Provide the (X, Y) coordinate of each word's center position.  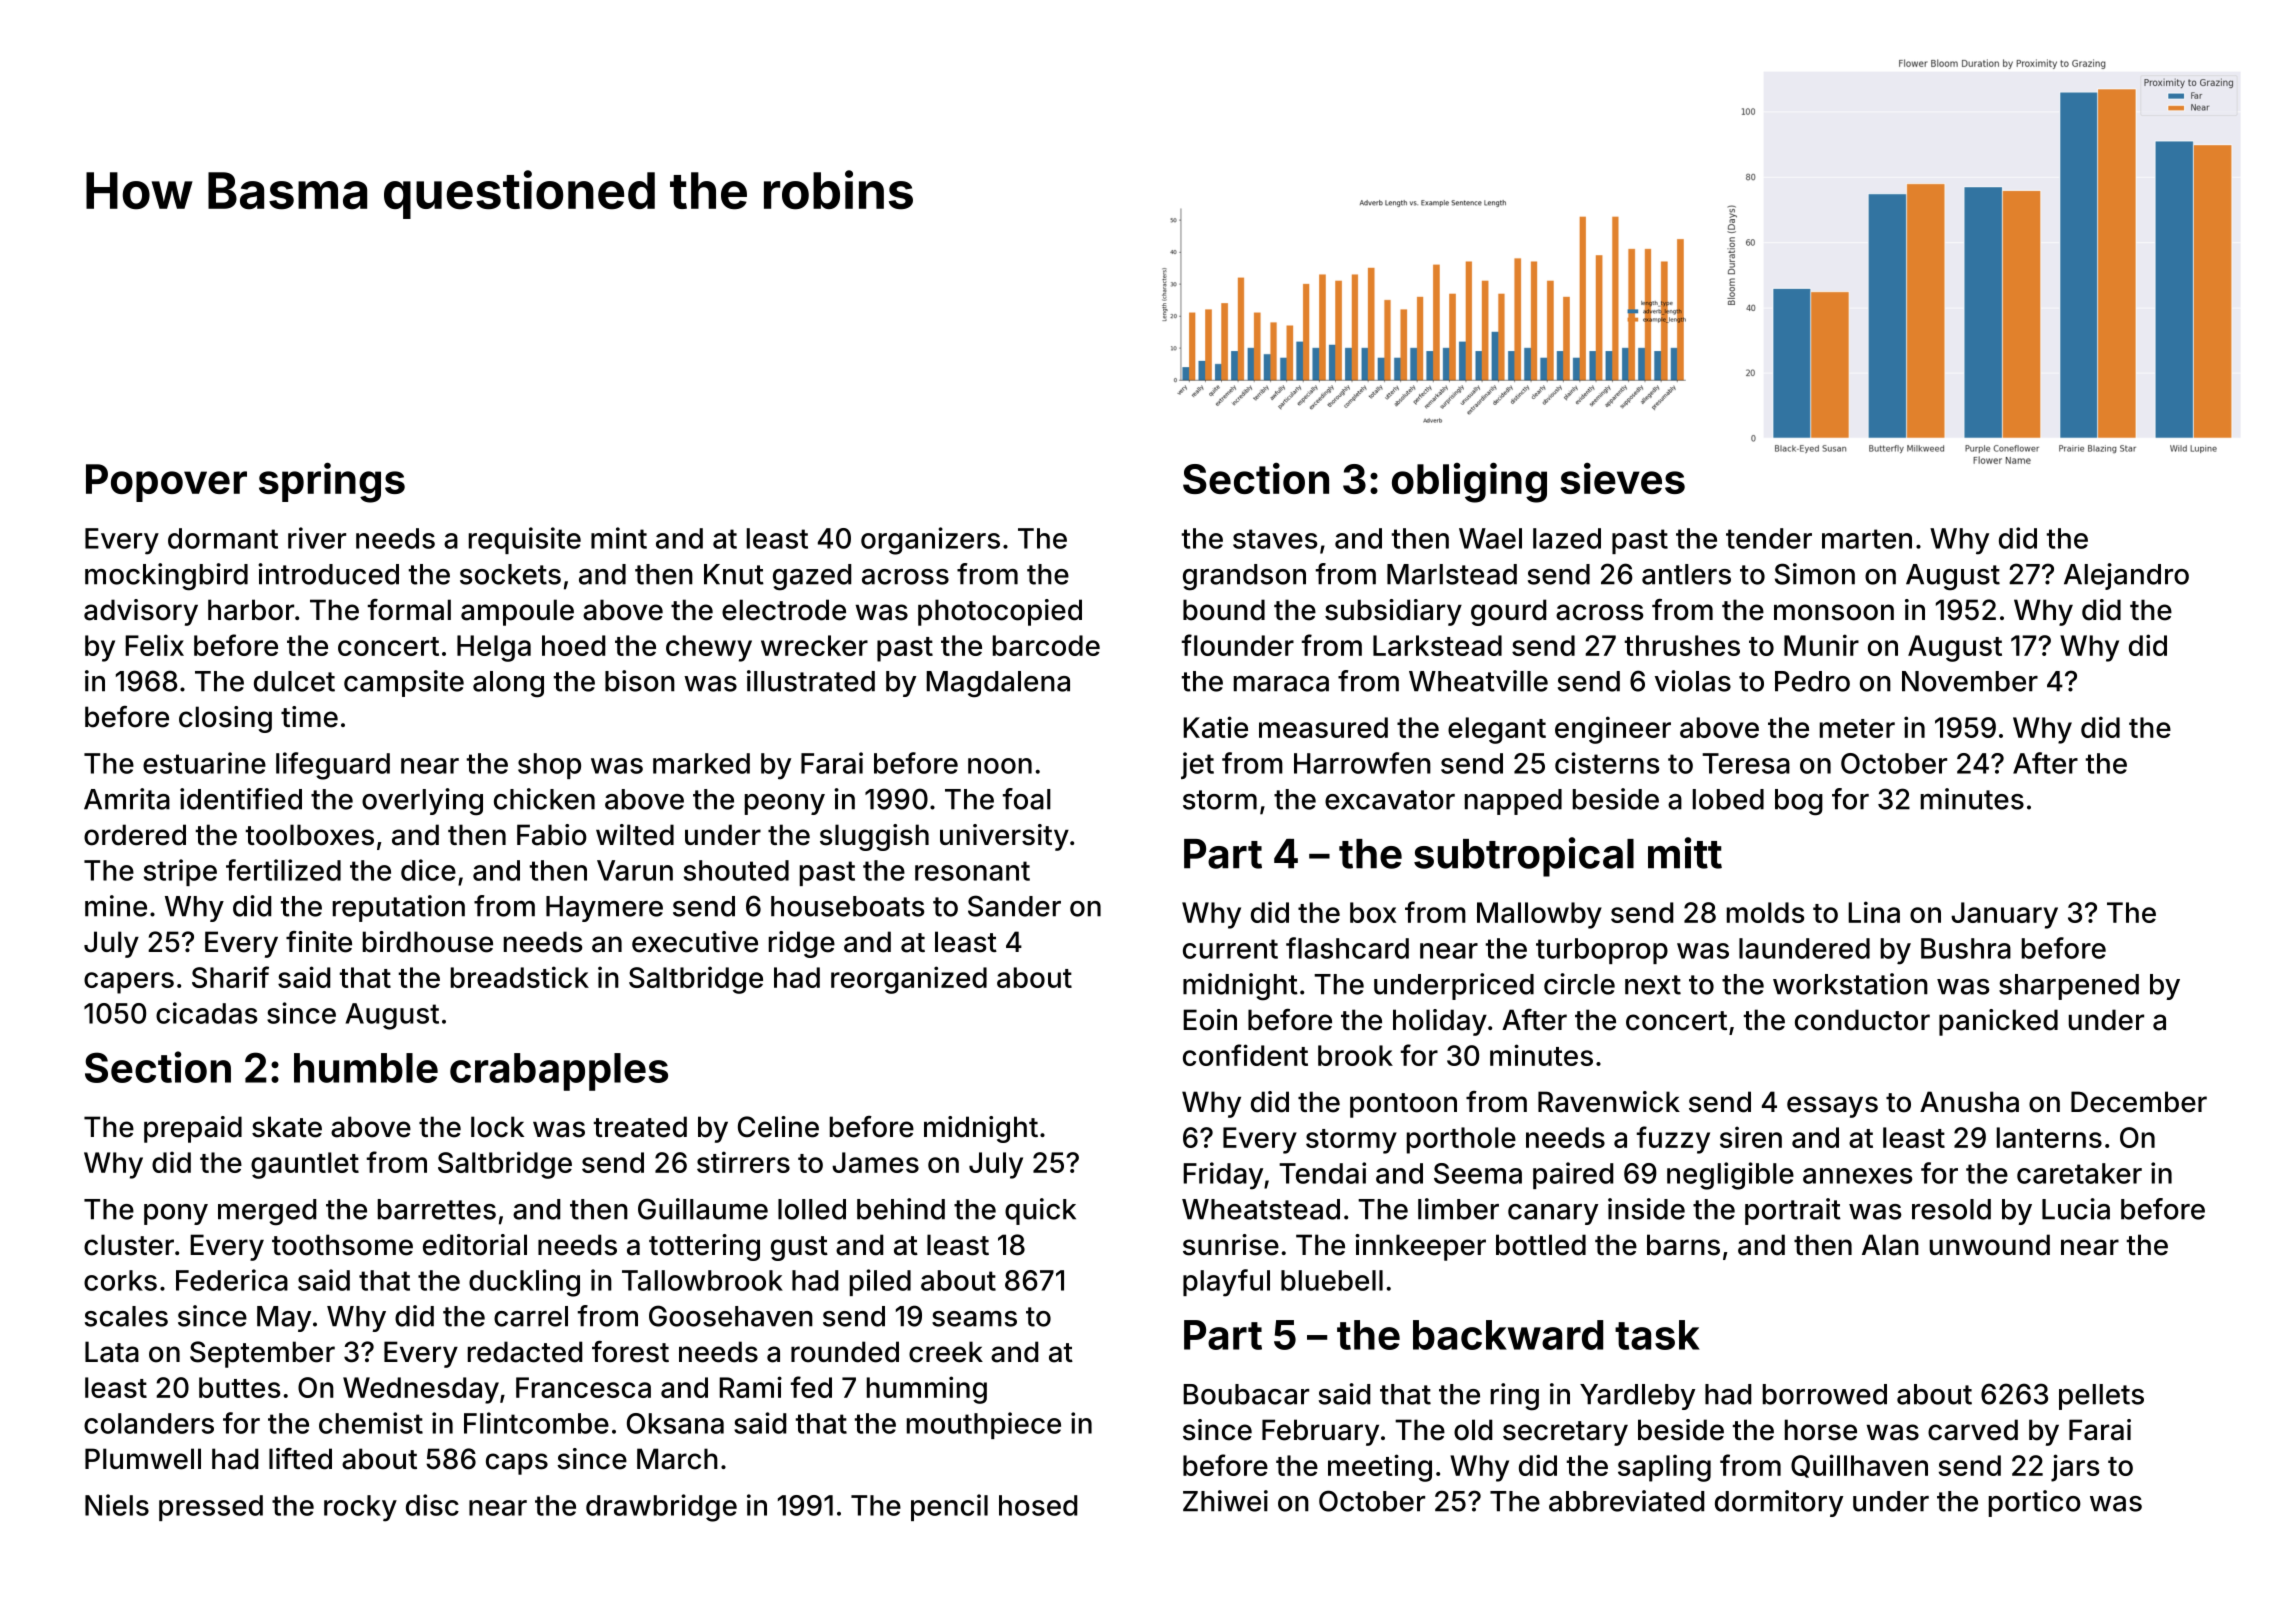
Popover (166, 483)
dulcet (294, 681)
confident (1245, 1055)
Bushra (1966, 948)
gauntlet (305, 1165)
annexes (1857, 1176)
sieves (1623, 478)
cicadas (206, 1013)
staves (1275, 539)
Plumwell (143, 1459)
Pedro (1812, 681)
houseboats (847, 906)
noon (1000, 766)
